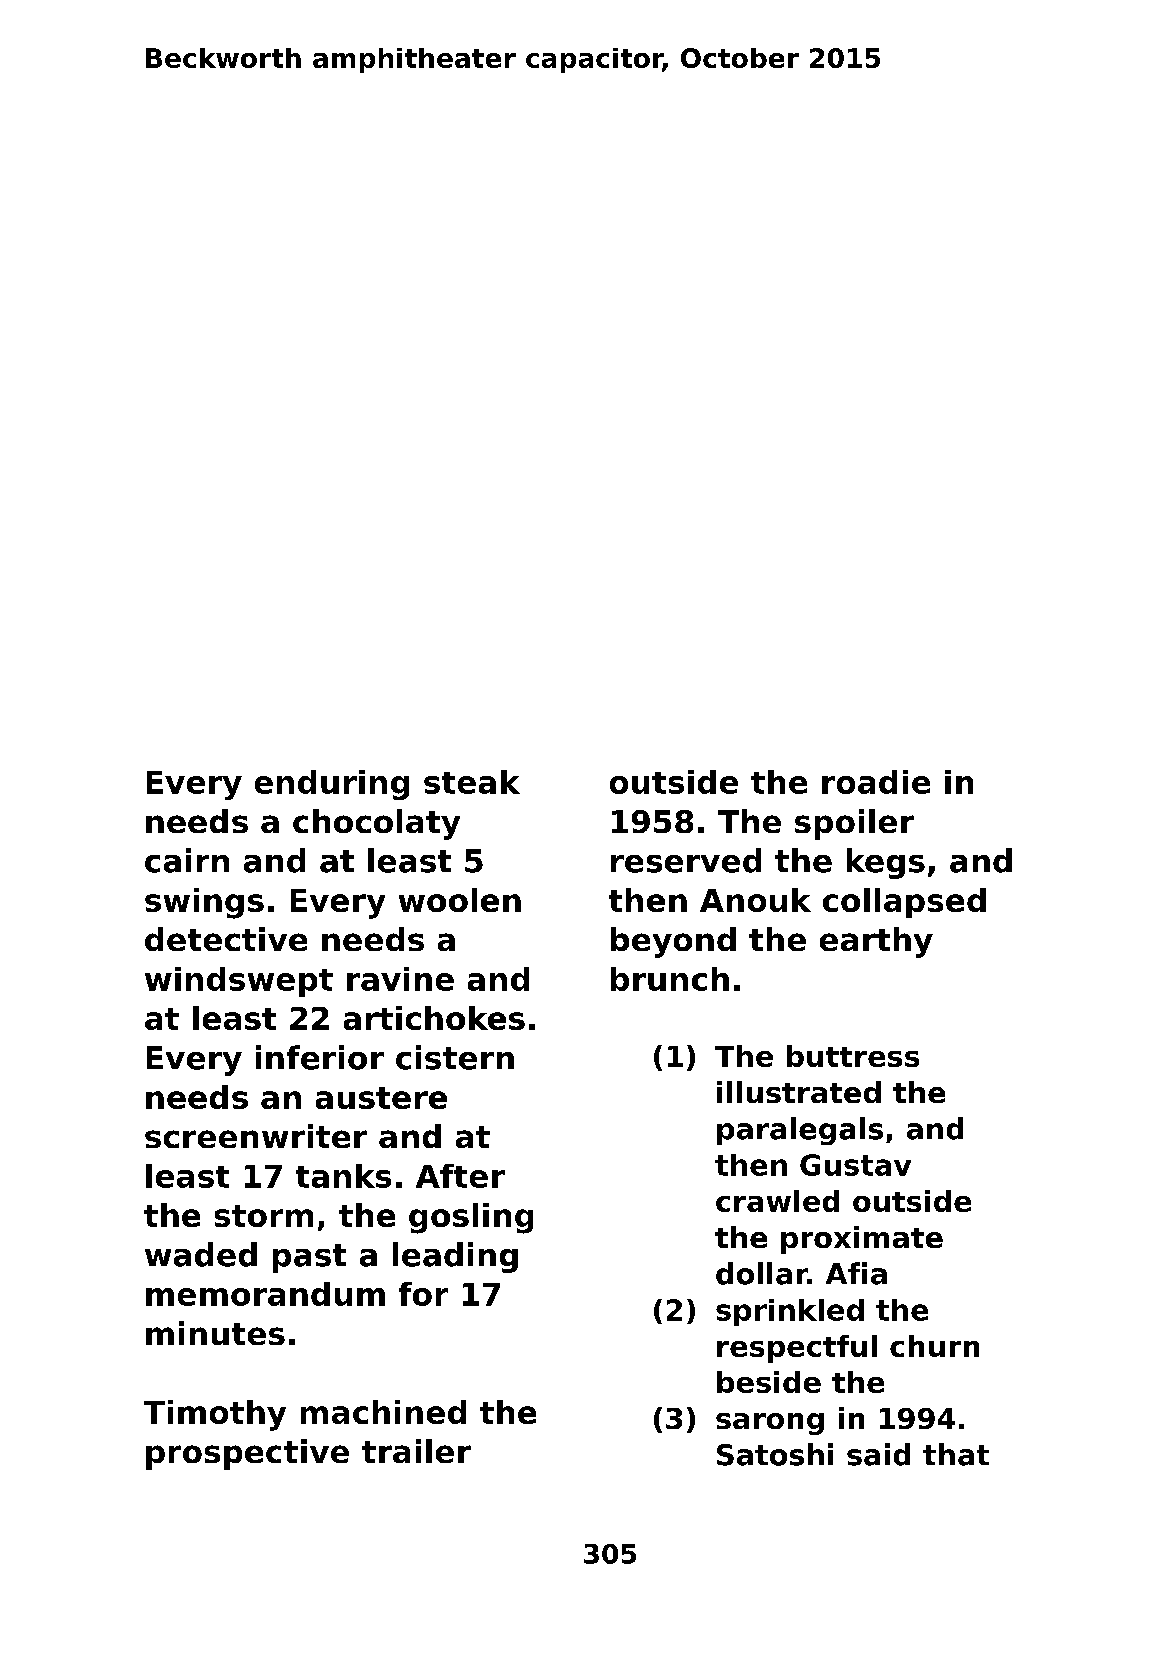 This document has width=1165, height=1654. I want to click on Anouk, so click(755, 900).
